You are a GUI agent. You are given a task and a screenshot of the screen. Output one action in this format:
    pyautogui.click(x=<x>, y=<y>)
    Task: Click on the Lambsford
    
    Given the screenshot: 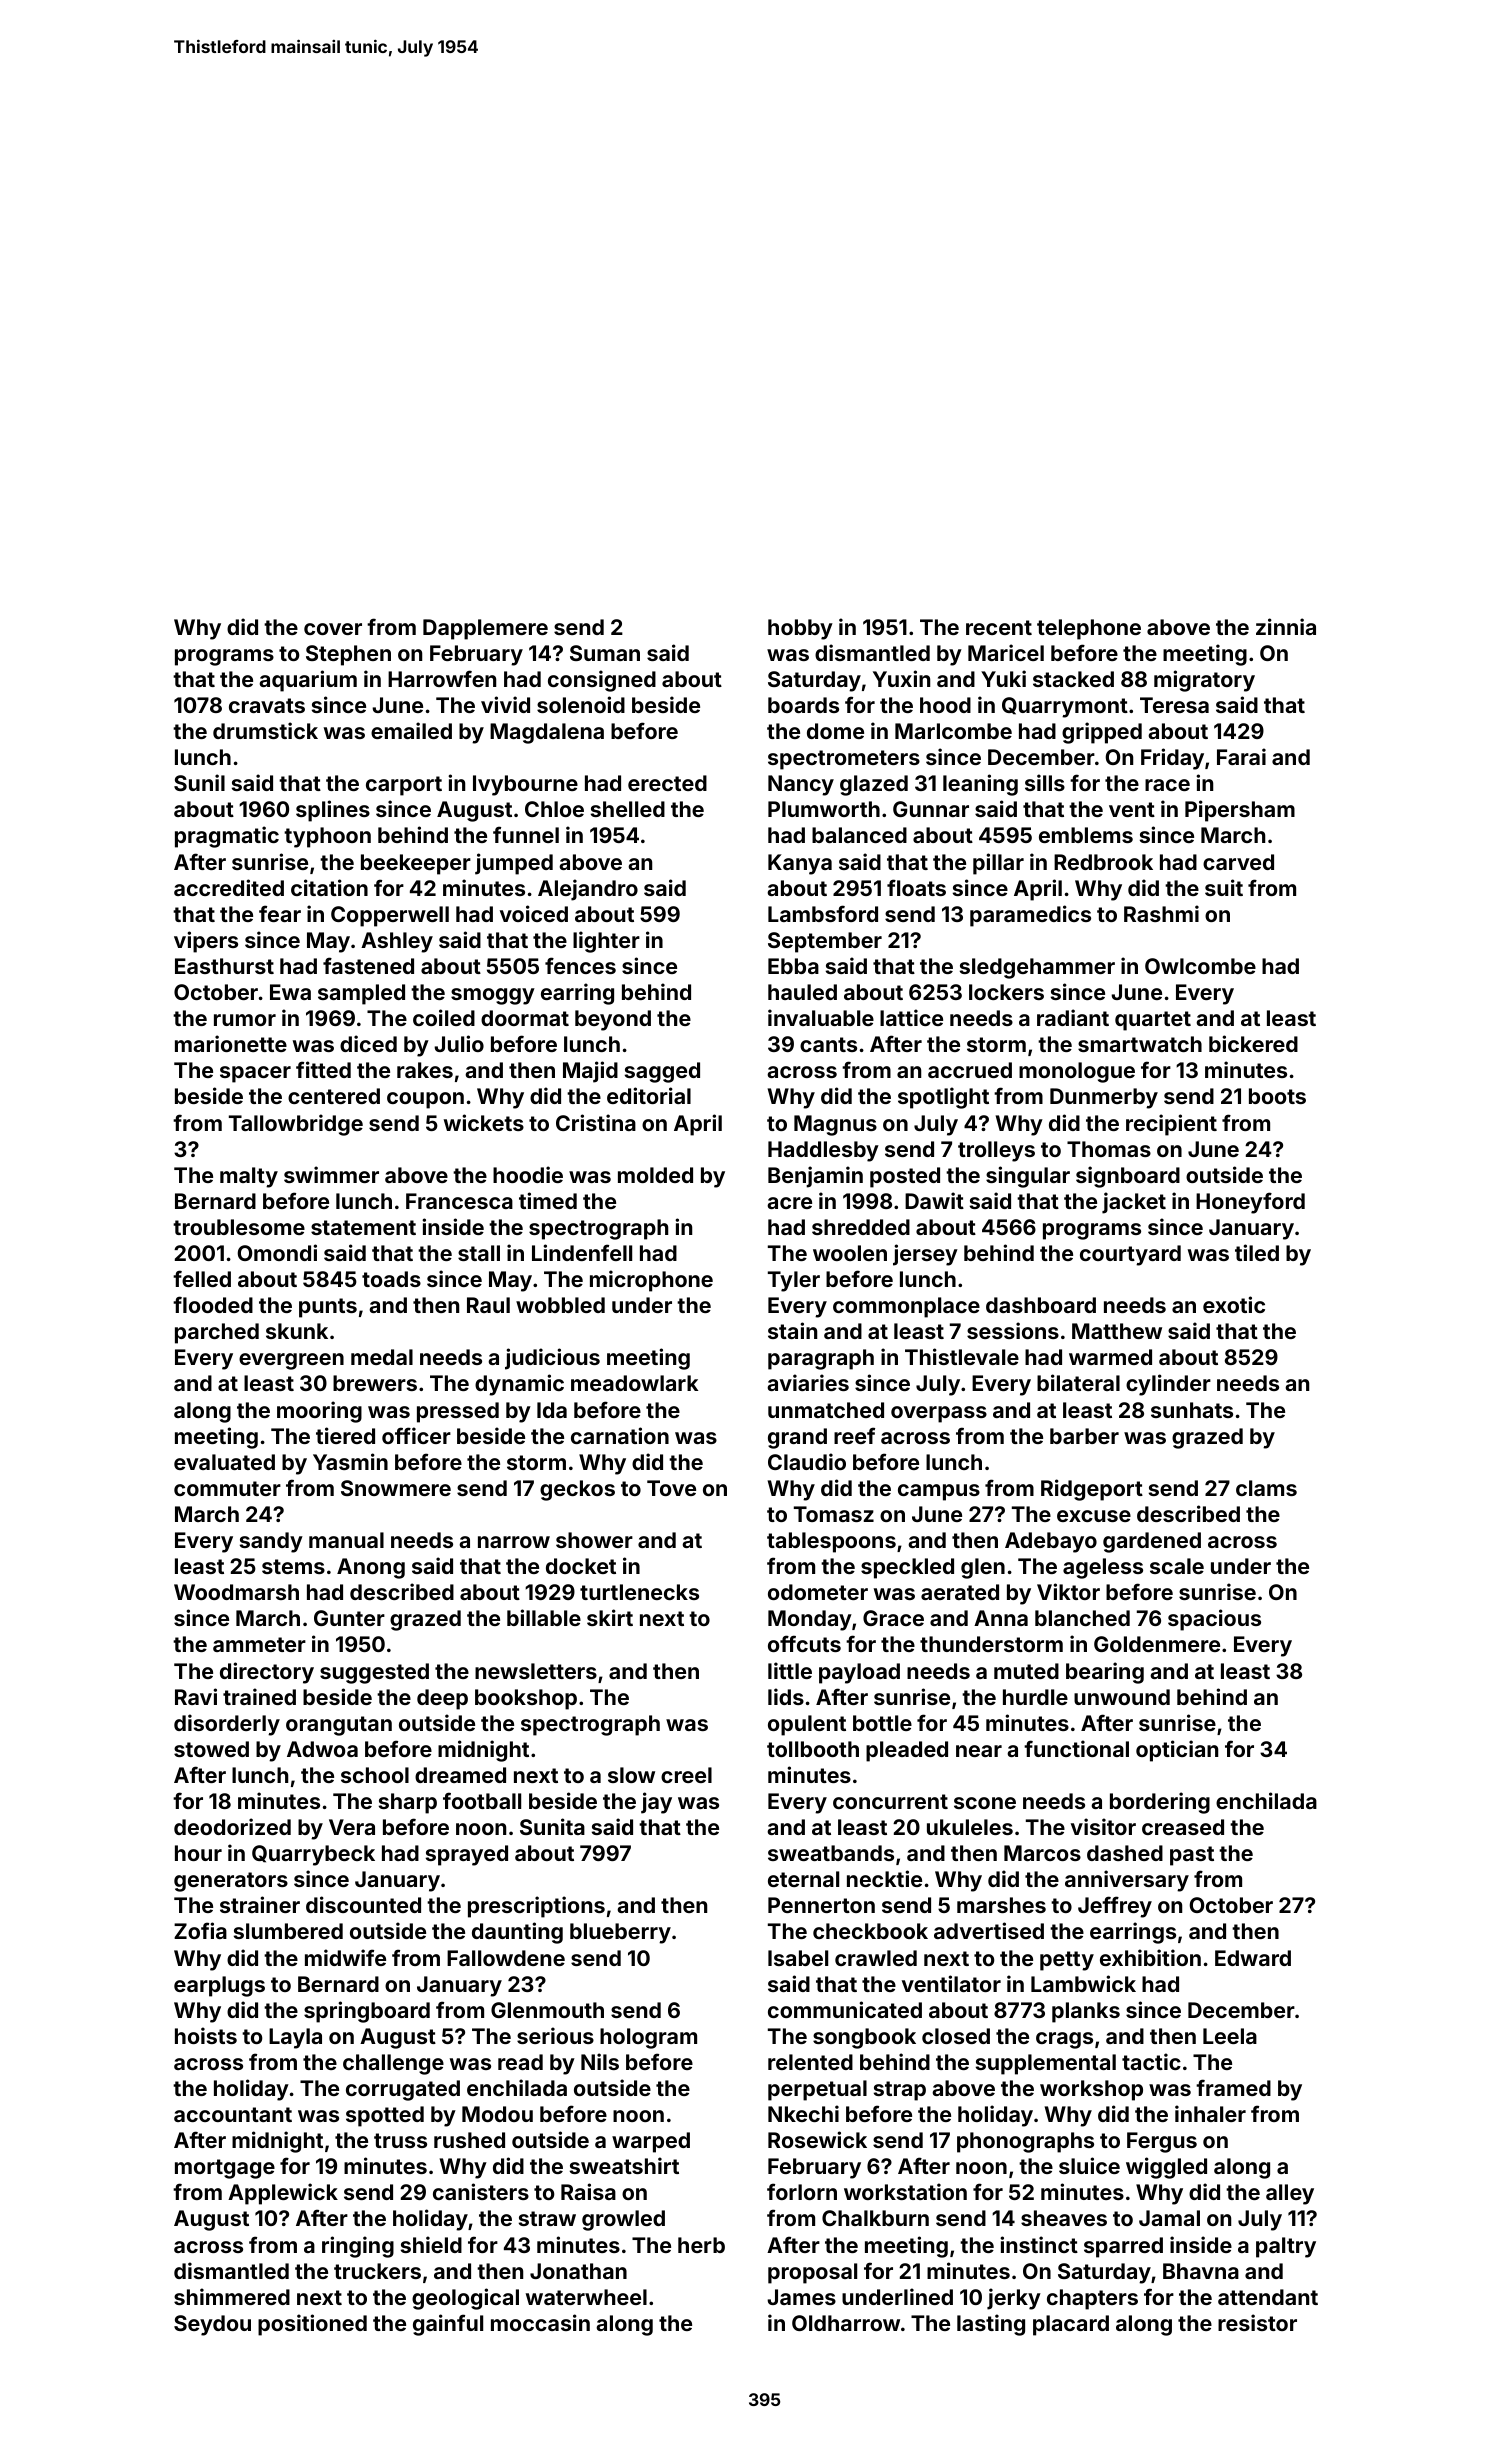 What is the action you would take?
    pyautogui.click(x=823, y=913)
